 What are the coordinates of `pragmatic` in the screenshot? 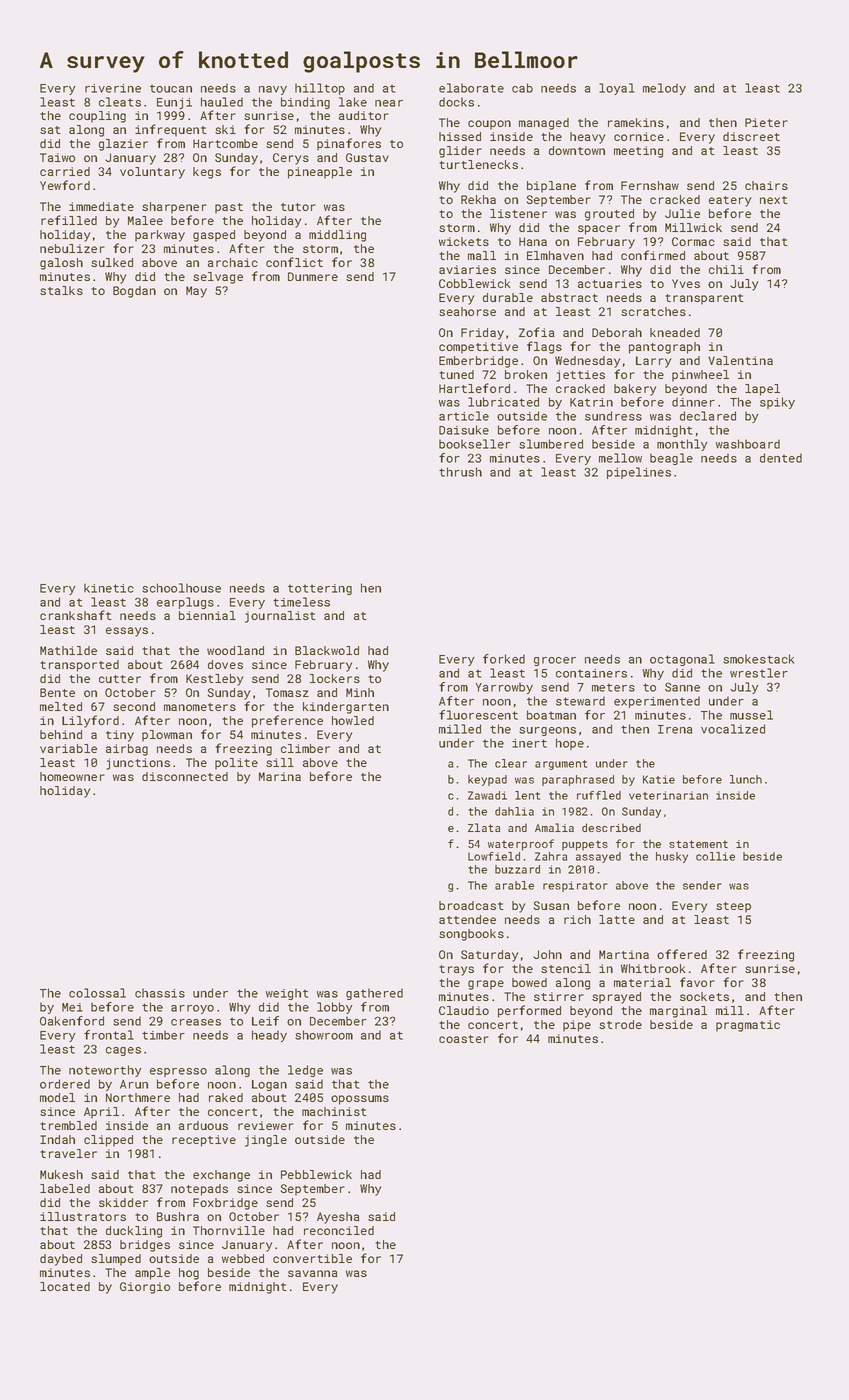 It's located at (748, 1026).
